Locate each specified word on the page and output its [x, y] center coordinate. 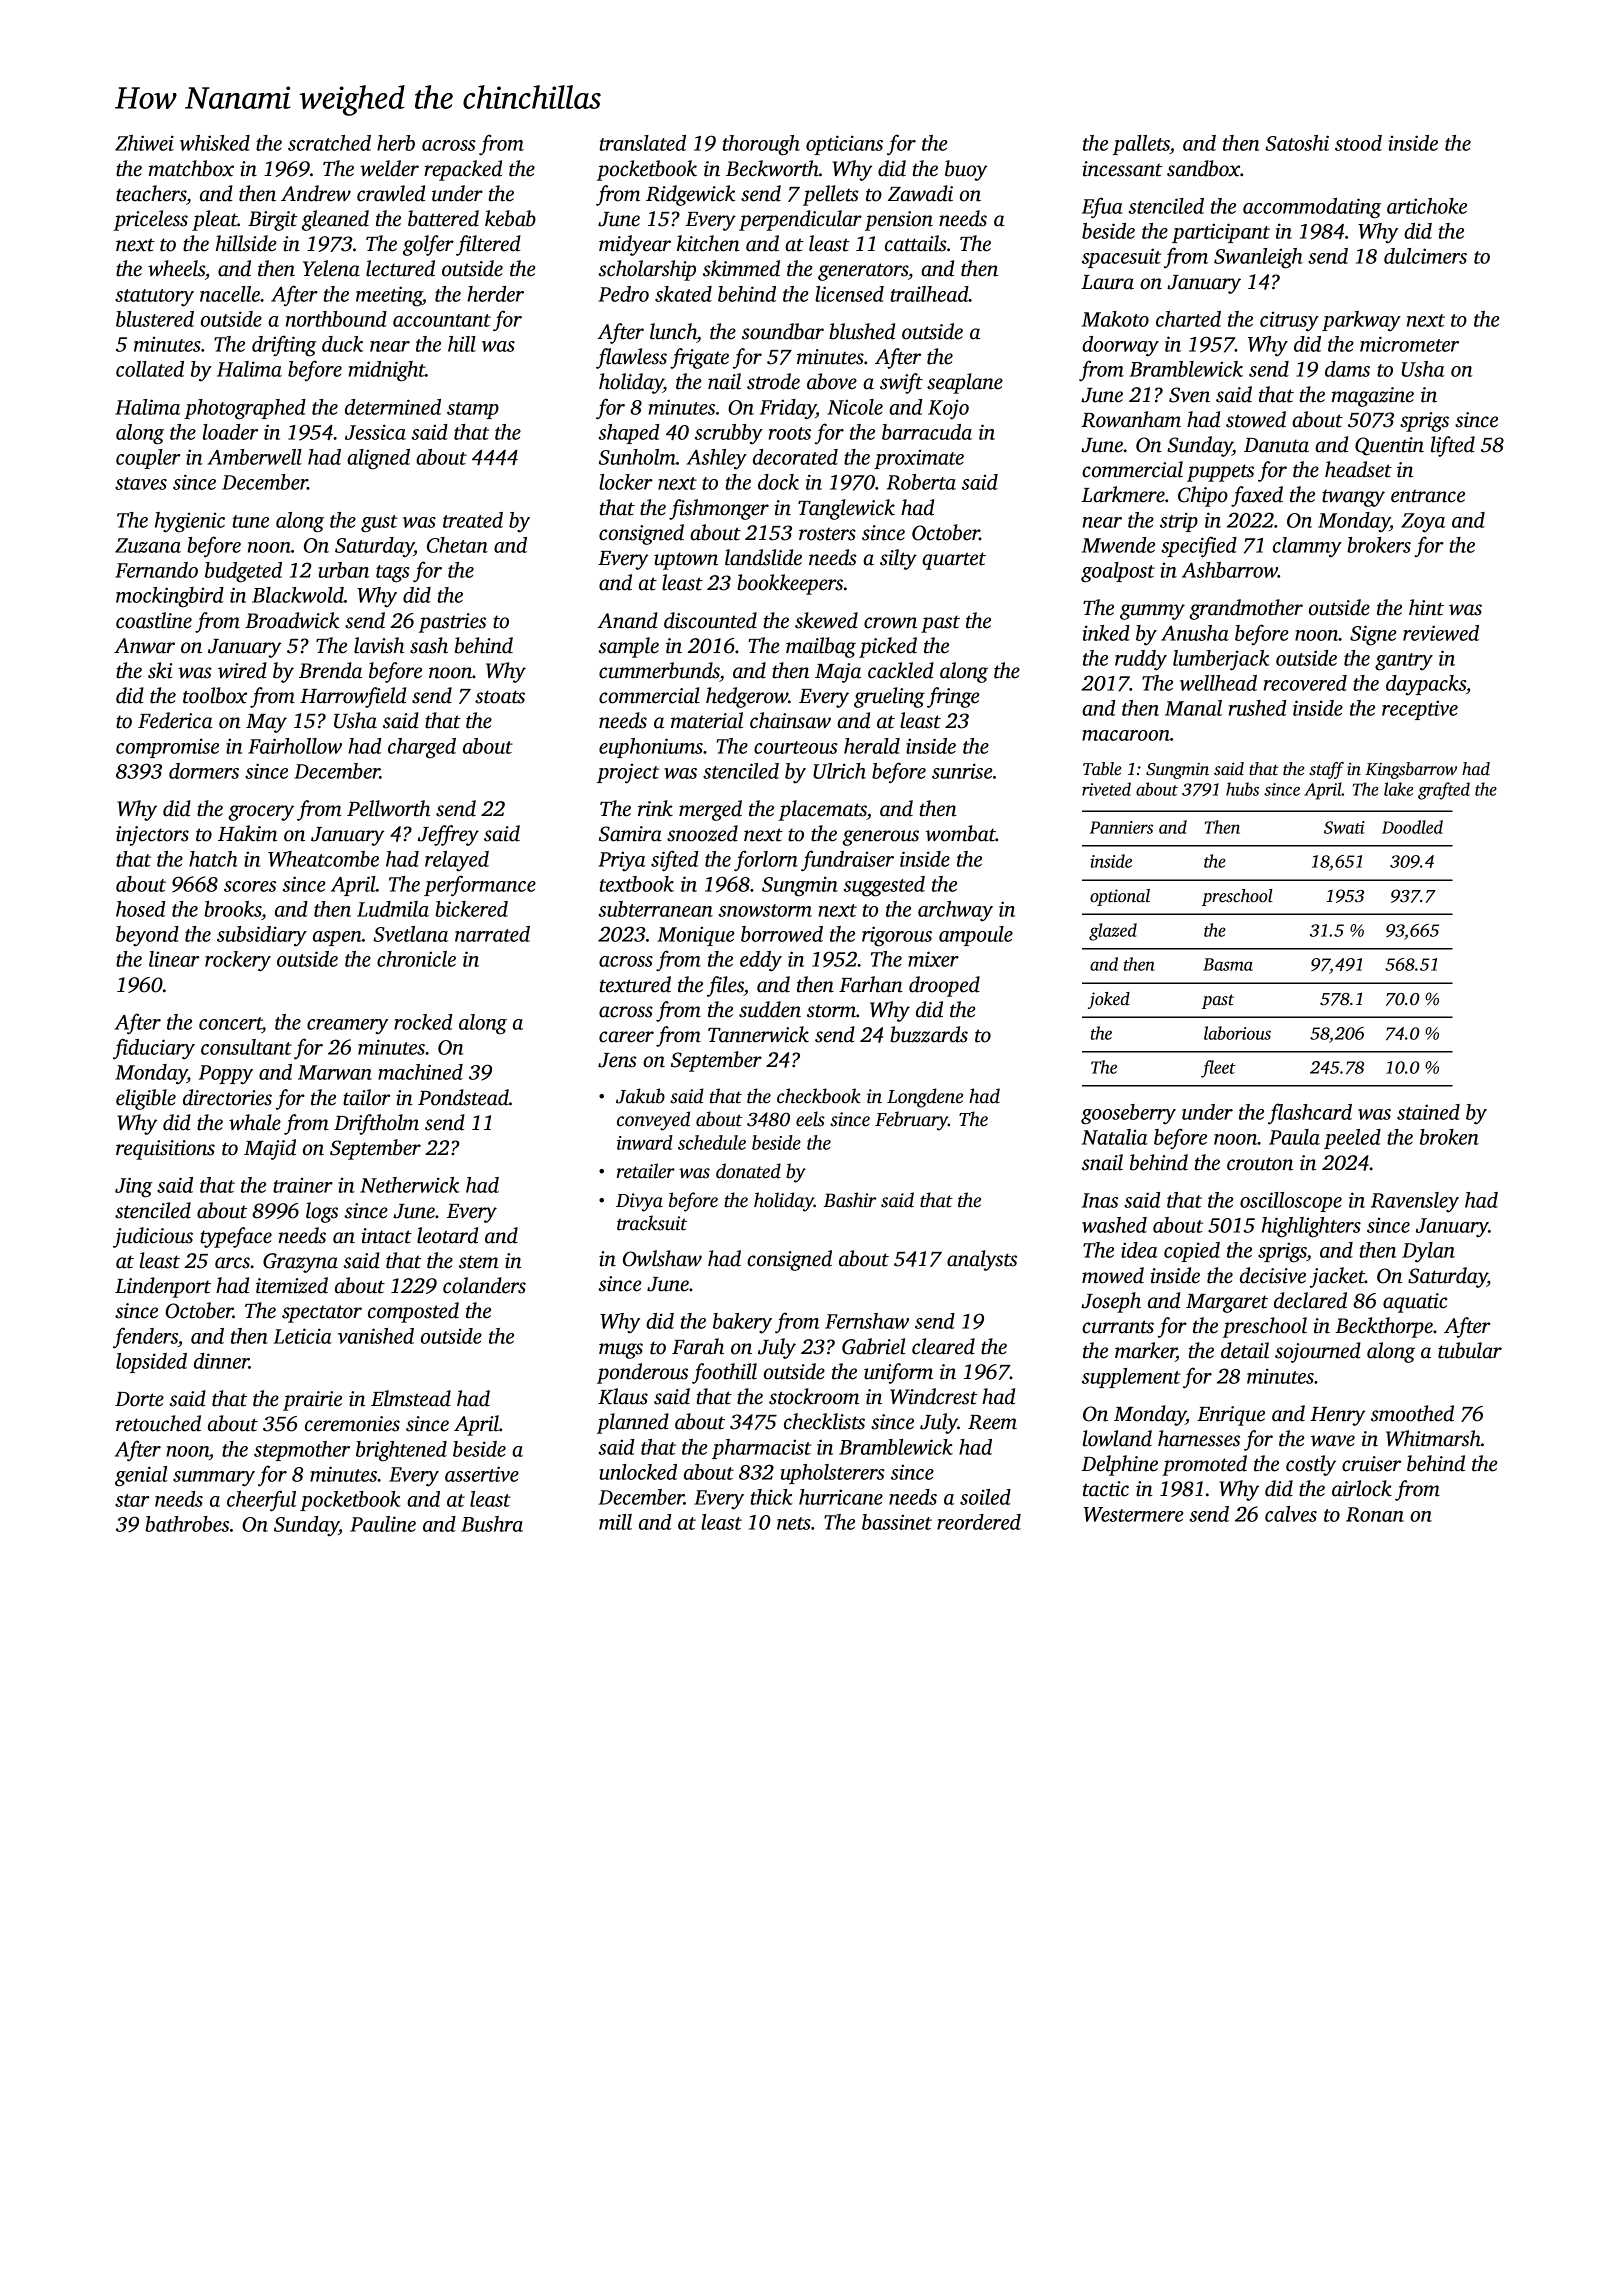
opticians [844, 145]
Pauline [383, 1524]
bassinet [897, 1522]
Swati [1344, 827]
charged [422, 748]
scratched [329, 143]
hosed [140, 909]
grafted [1444, 791]
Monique [696, 936]
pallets [1141, 145]
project [628, 774]
